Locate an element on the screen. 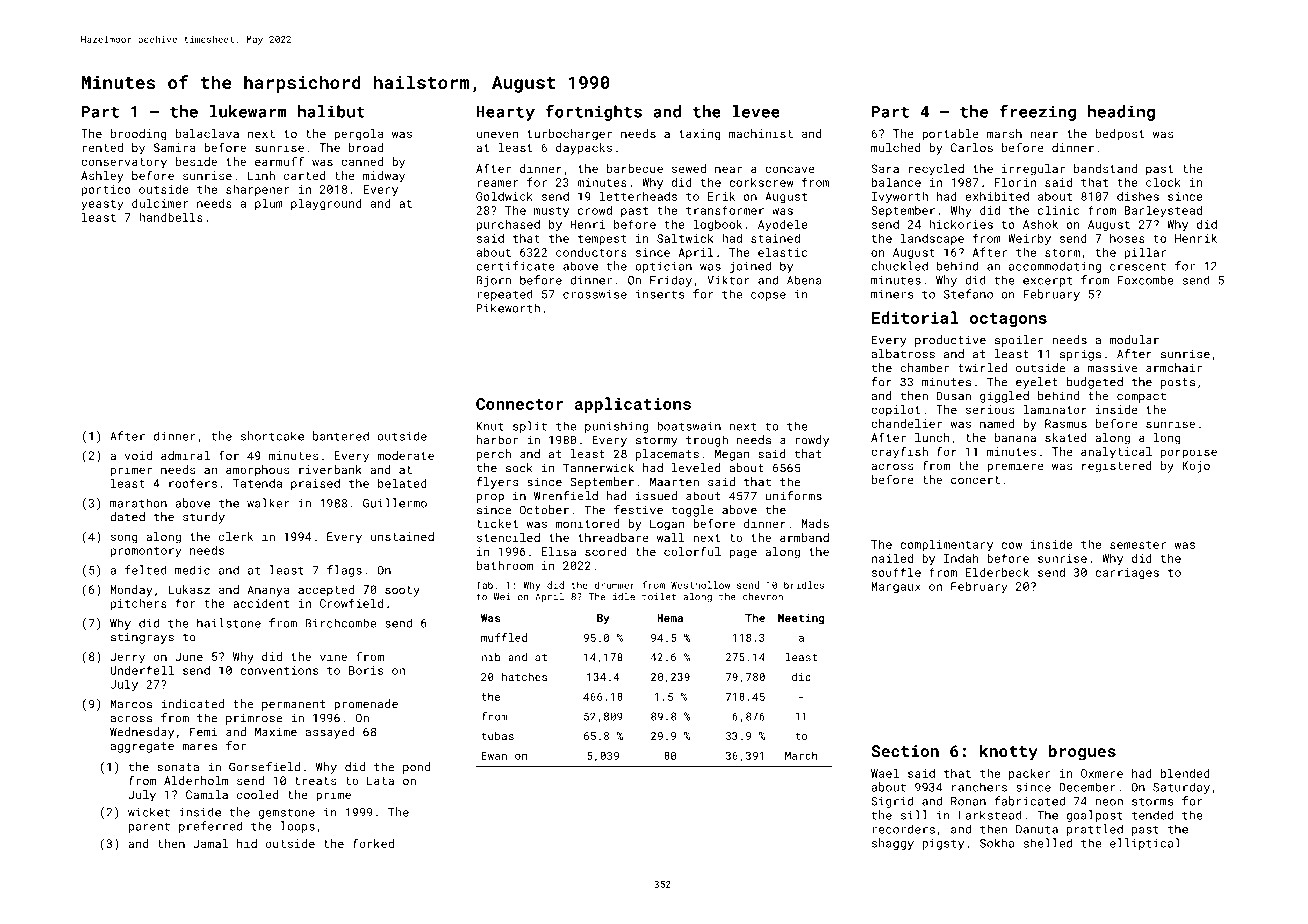 Image resolution: width=1308 pixels, height=924 pixels. levee is located at coordinates (756, 111).
